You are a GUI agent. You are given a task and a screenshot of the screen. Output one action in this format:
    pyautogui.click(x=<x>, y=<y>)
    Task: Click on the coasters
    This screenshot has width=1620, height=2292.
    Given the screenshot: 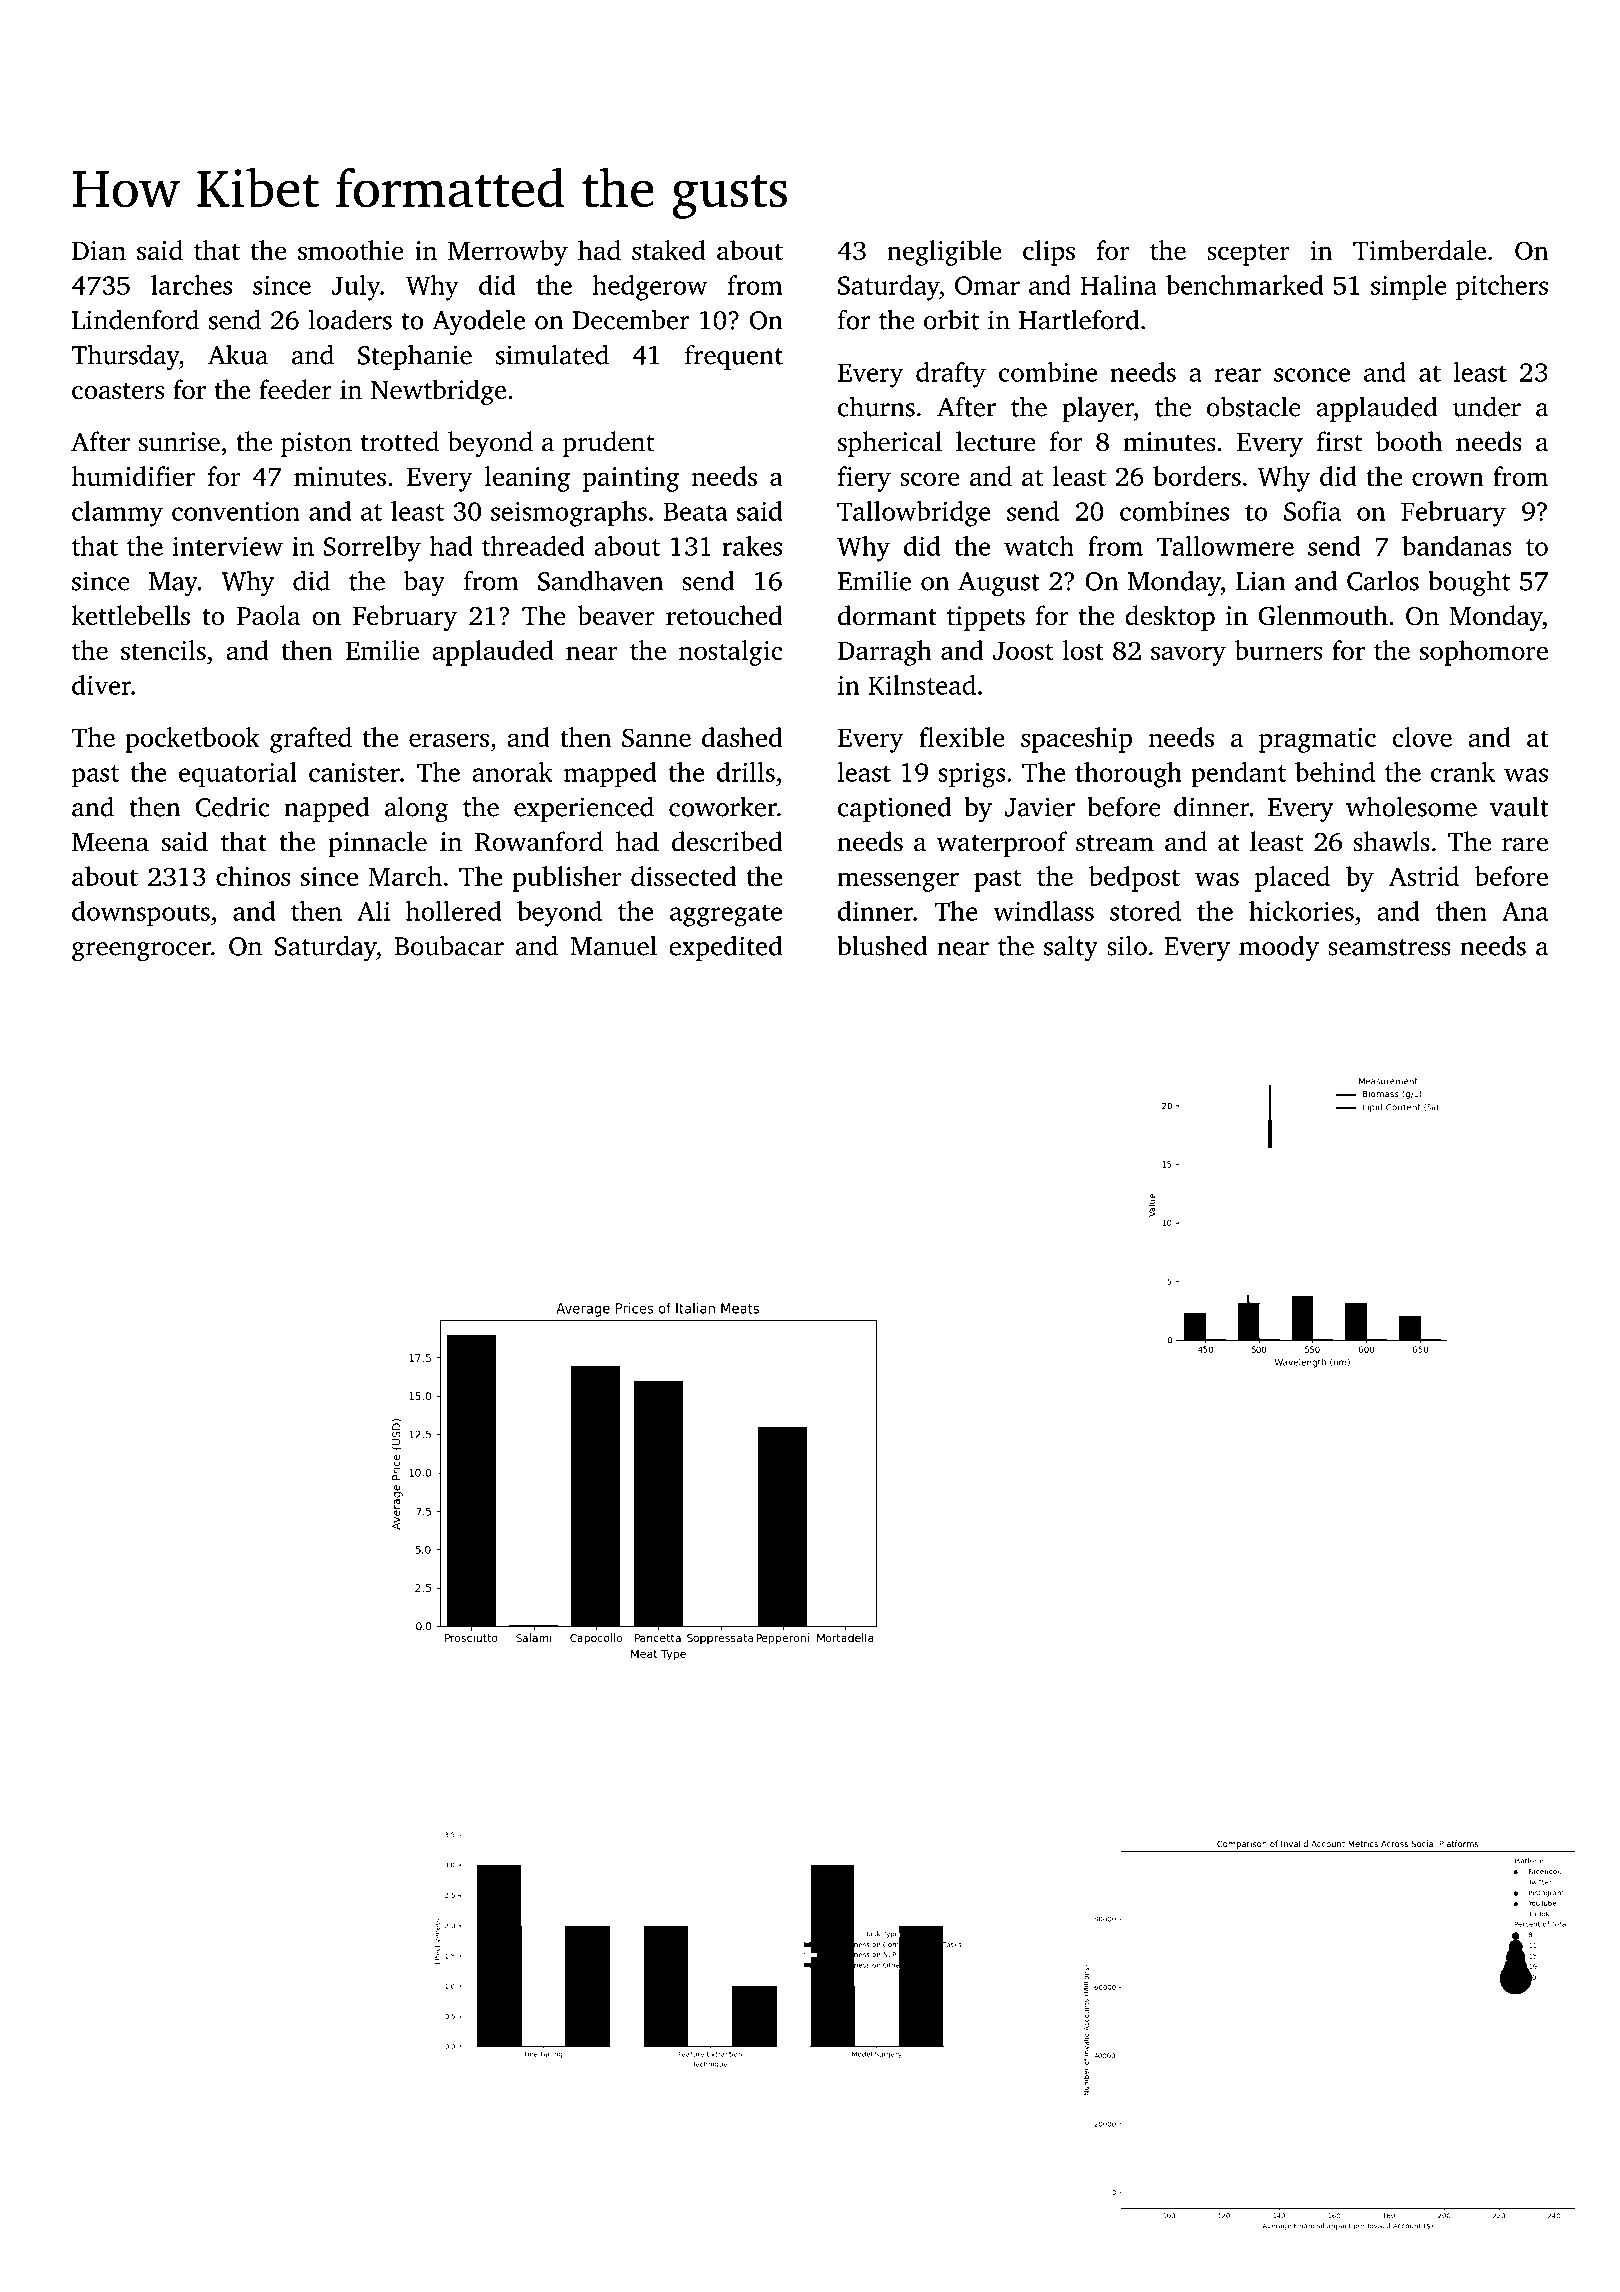 What is the action you would take?
    pyautogui.click(x=118, y=391)
